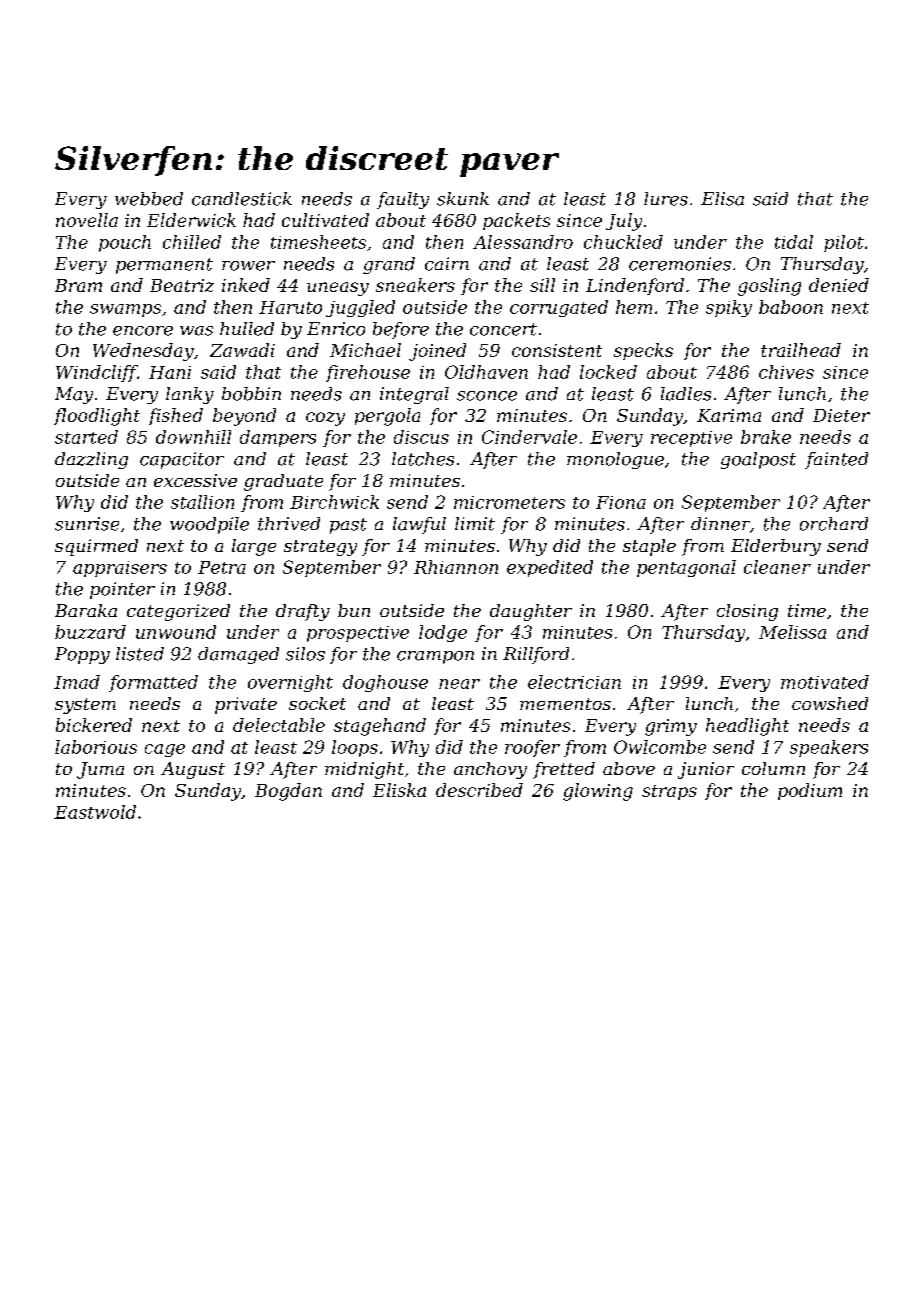 The width and height of the document is (924, 1311). Describe the element at coordinates (320, 548) in the document. I see `strategy` at that location.
